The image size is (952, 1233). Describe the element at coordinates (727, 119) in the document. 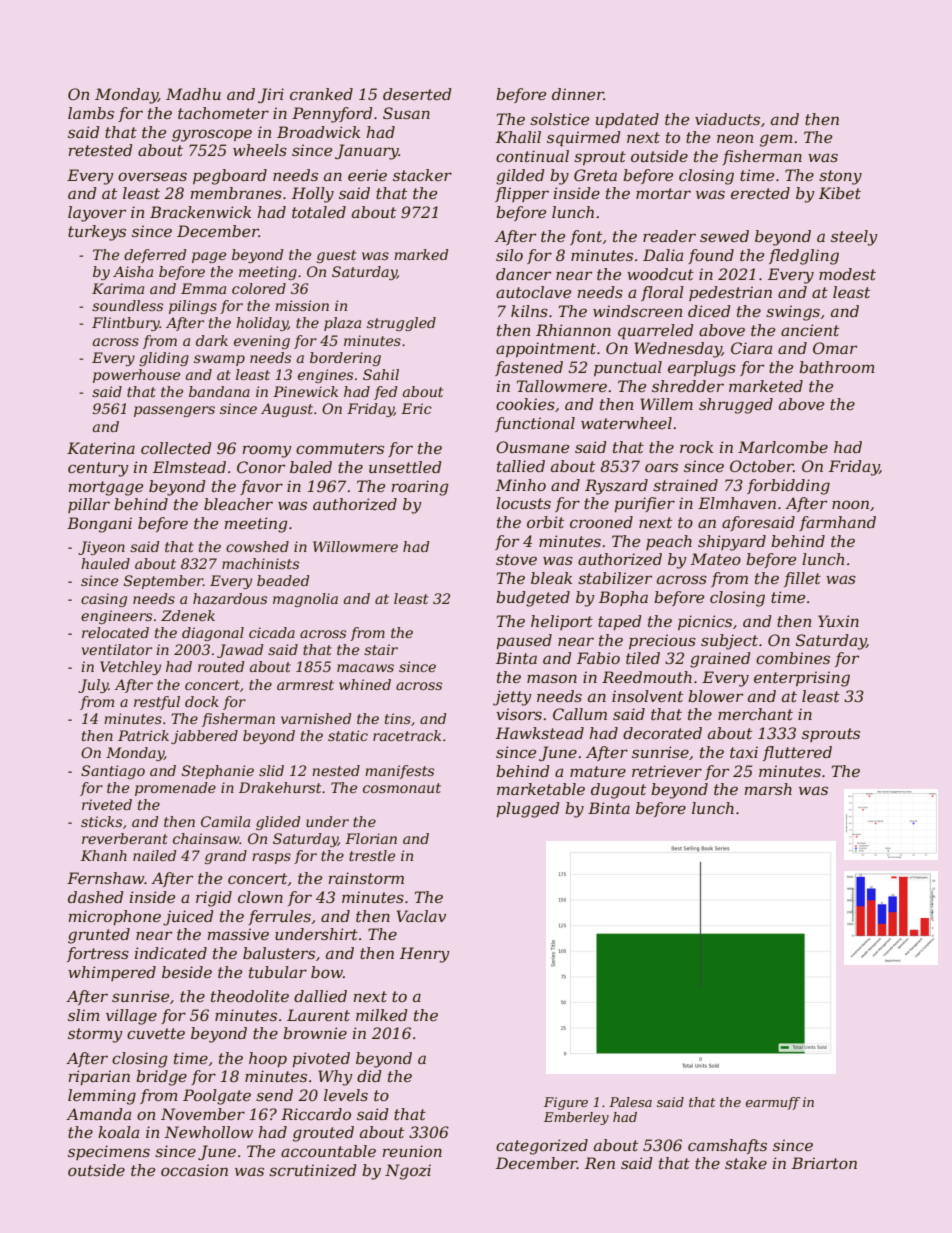

I see `viaducts` at that location.
